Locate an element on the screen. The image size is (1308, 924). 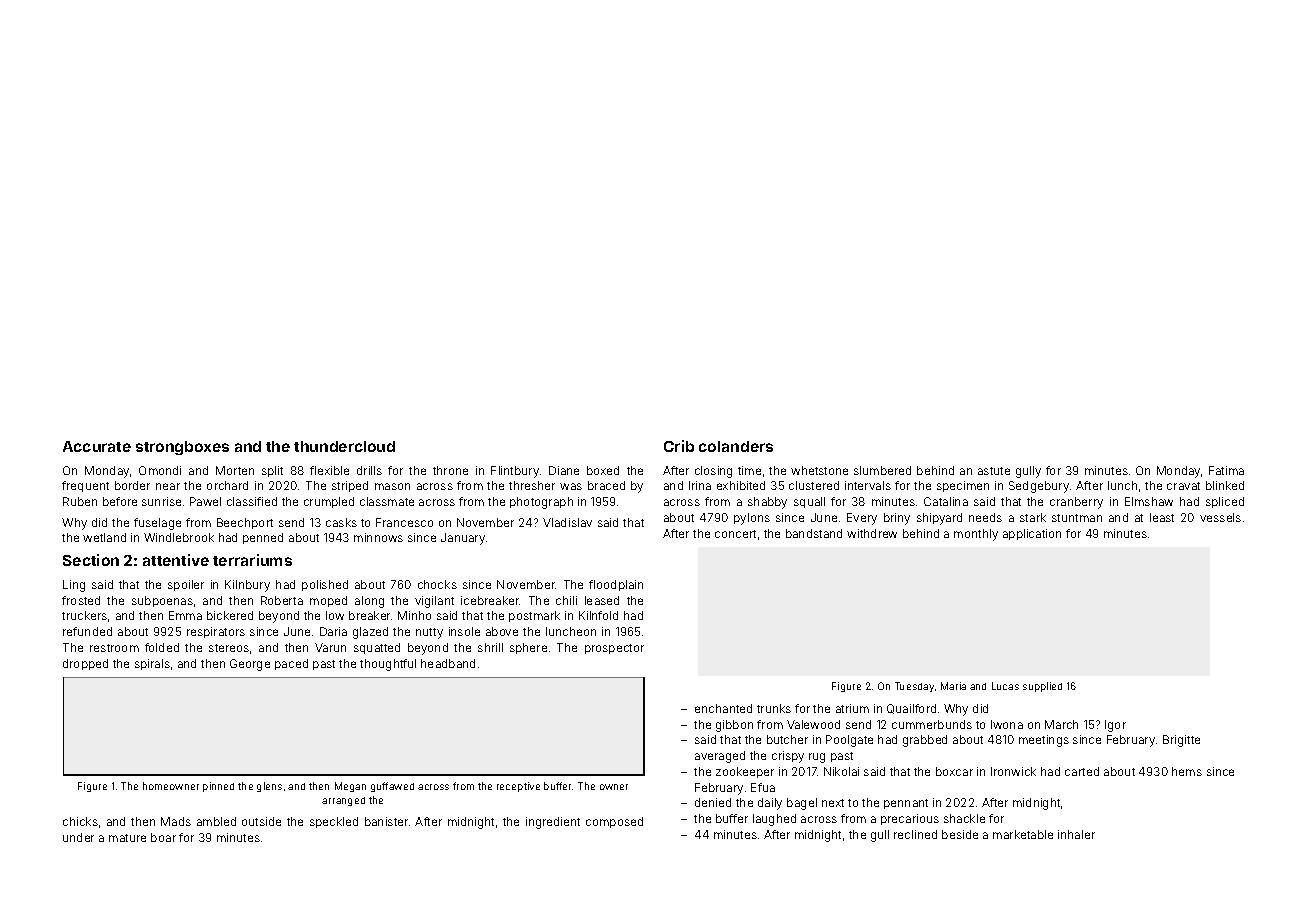
ambled is located at coordinates (216, 821).
